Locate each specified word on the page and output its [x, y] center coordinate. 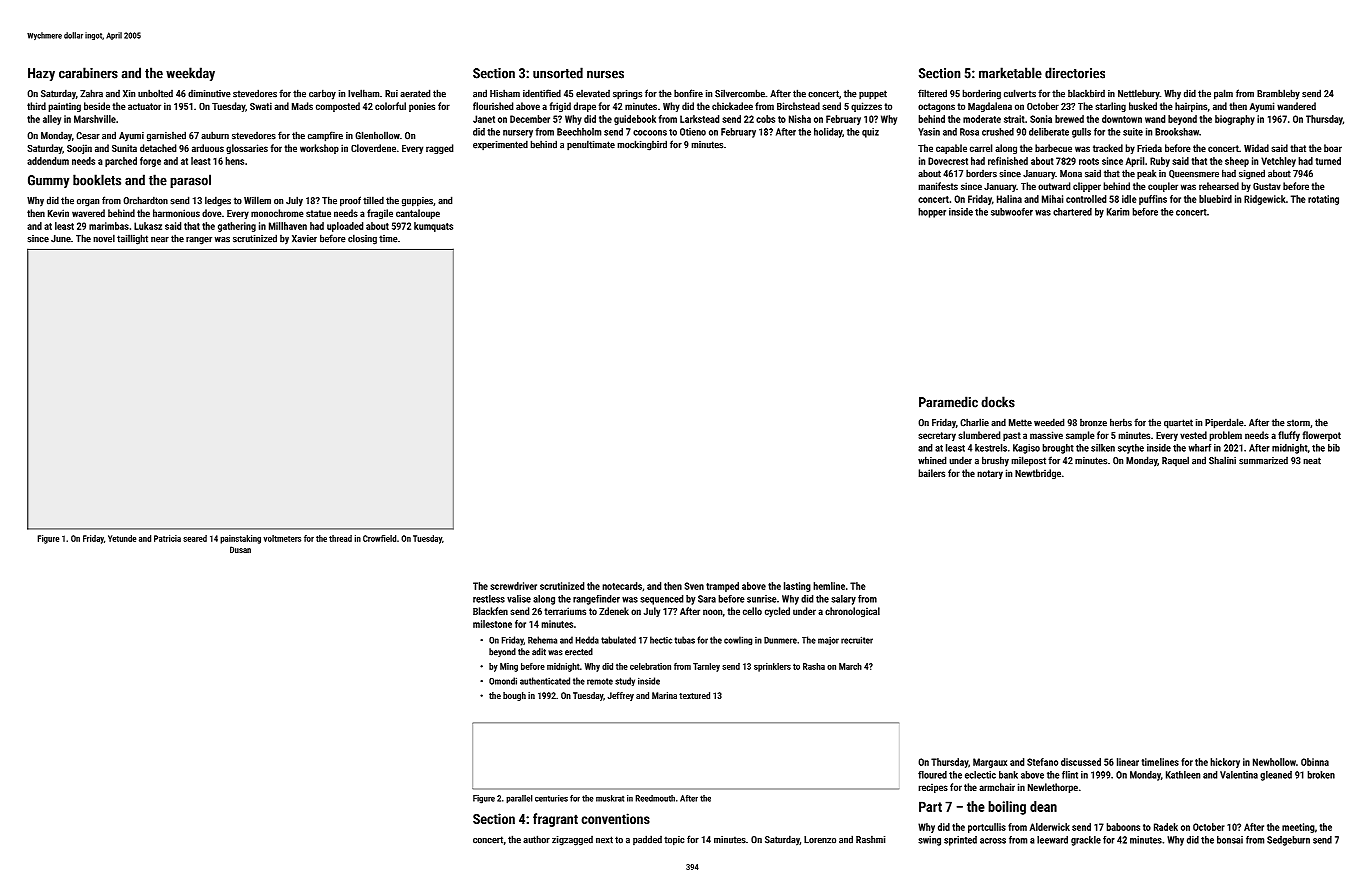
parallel [519, 799]
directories [1075, 73]
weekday [190, 74]
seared [195, 538]
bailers [932, 473]
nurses [605, 74]
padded [647, 840]
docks [998, 402]
